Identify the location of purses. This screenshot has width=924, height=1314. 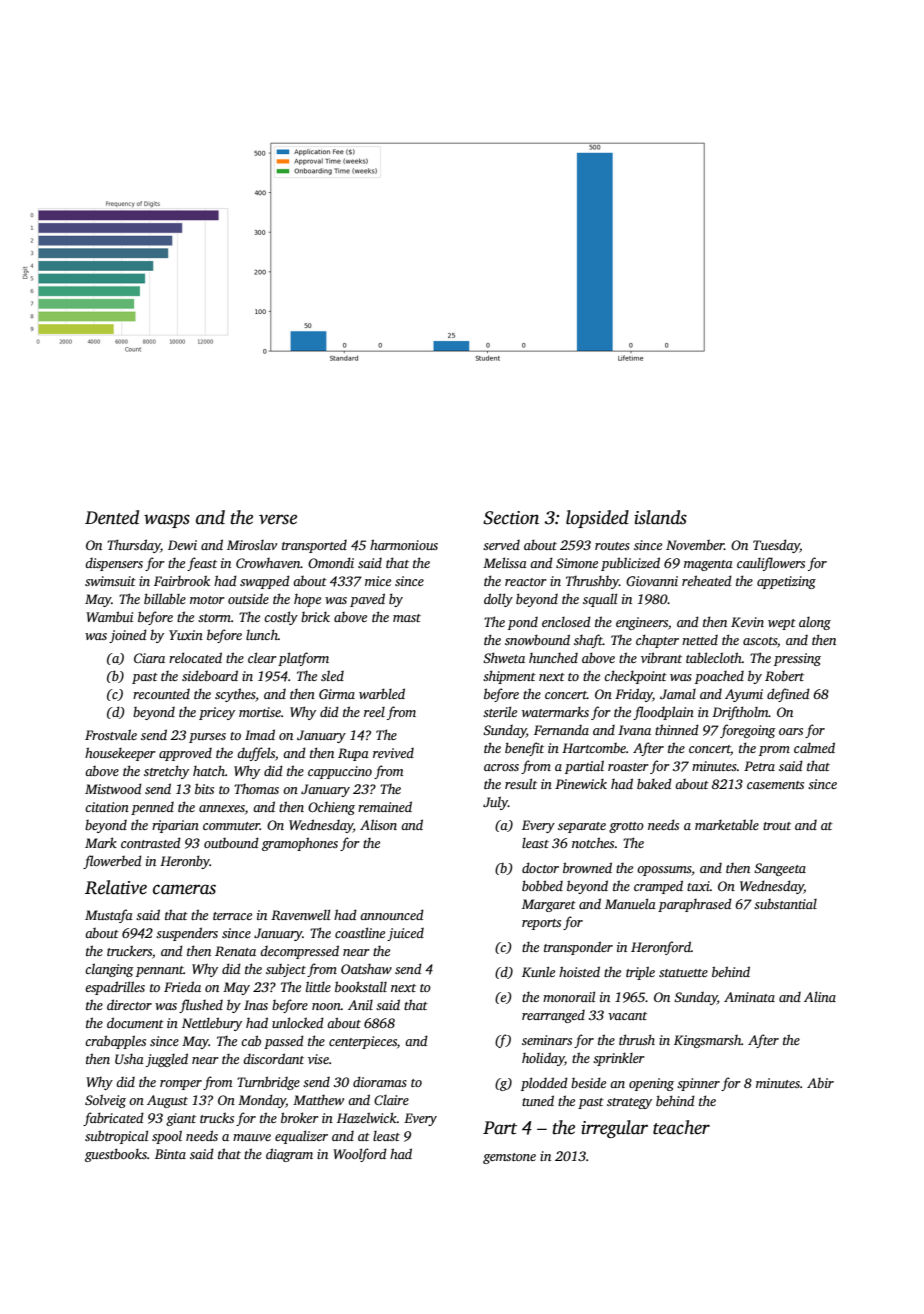
(207, 738).
